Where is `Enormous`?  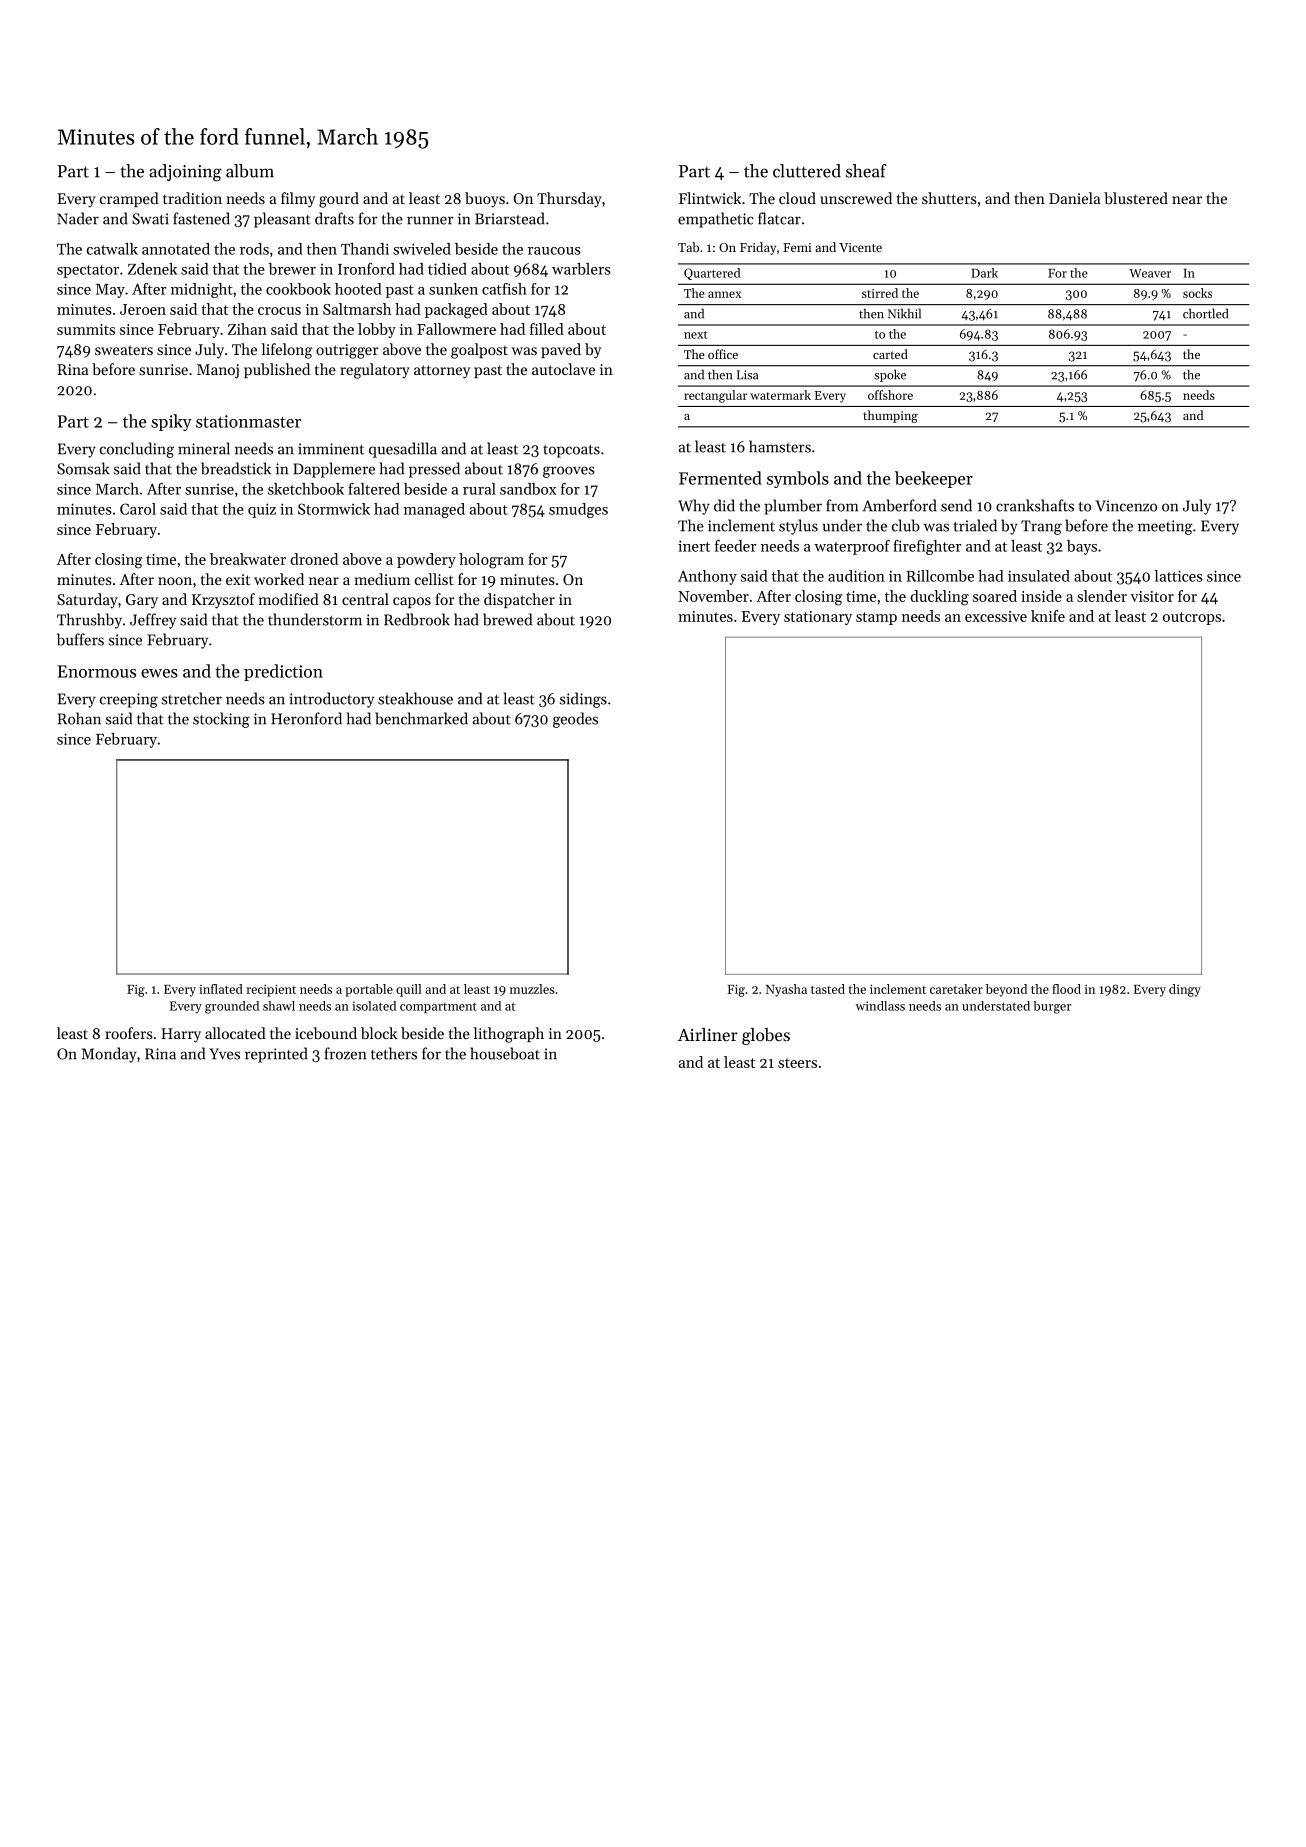
Enormous is located at coordinates (97, 671).
